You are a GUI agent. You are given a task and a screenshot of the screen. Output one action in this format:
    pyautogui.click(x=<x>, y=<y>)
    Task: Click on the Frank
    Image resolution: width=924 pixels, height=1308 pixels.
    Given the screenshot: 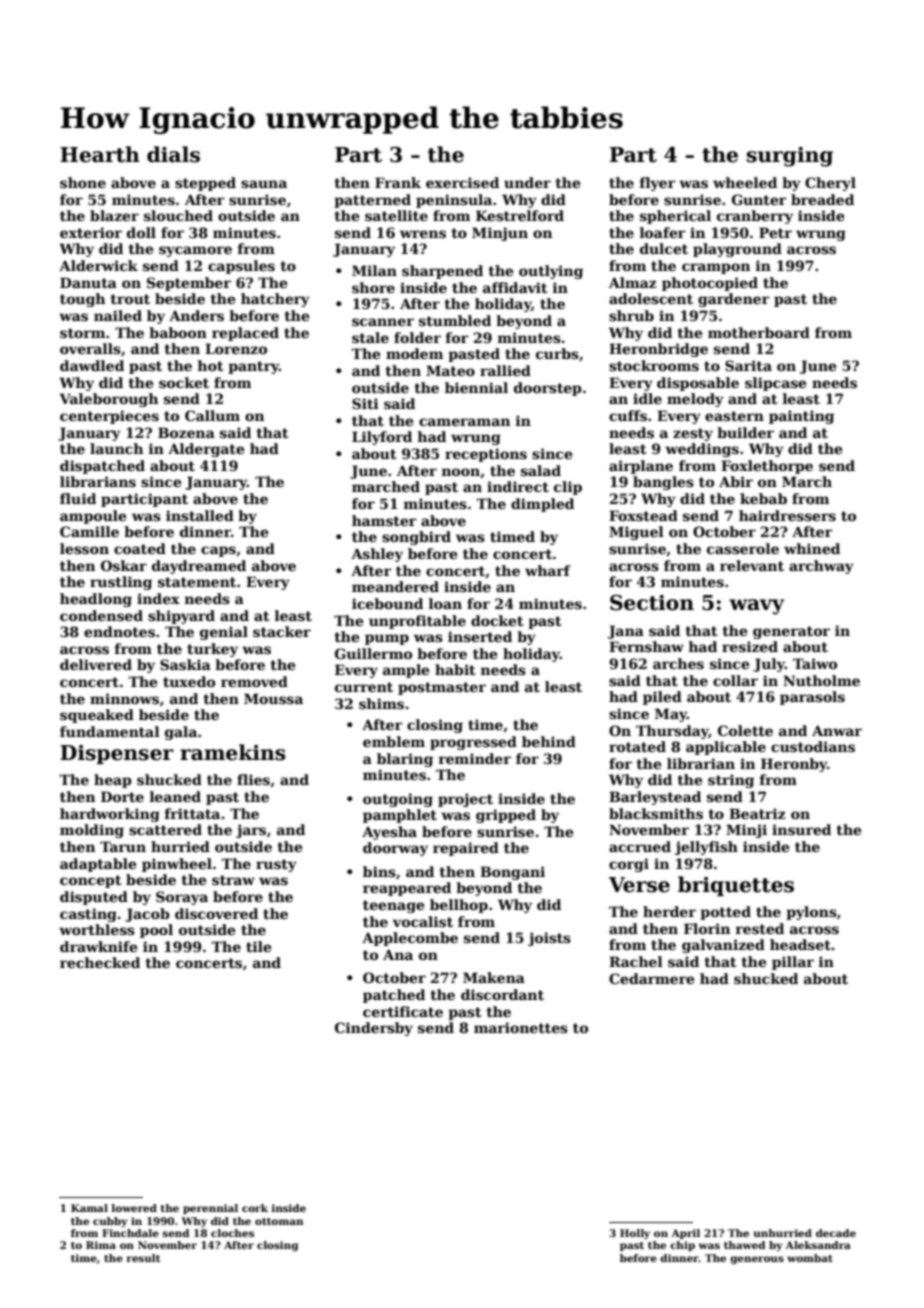 What is the action you would take?
    pyautogui.click(x=398, y=182)
